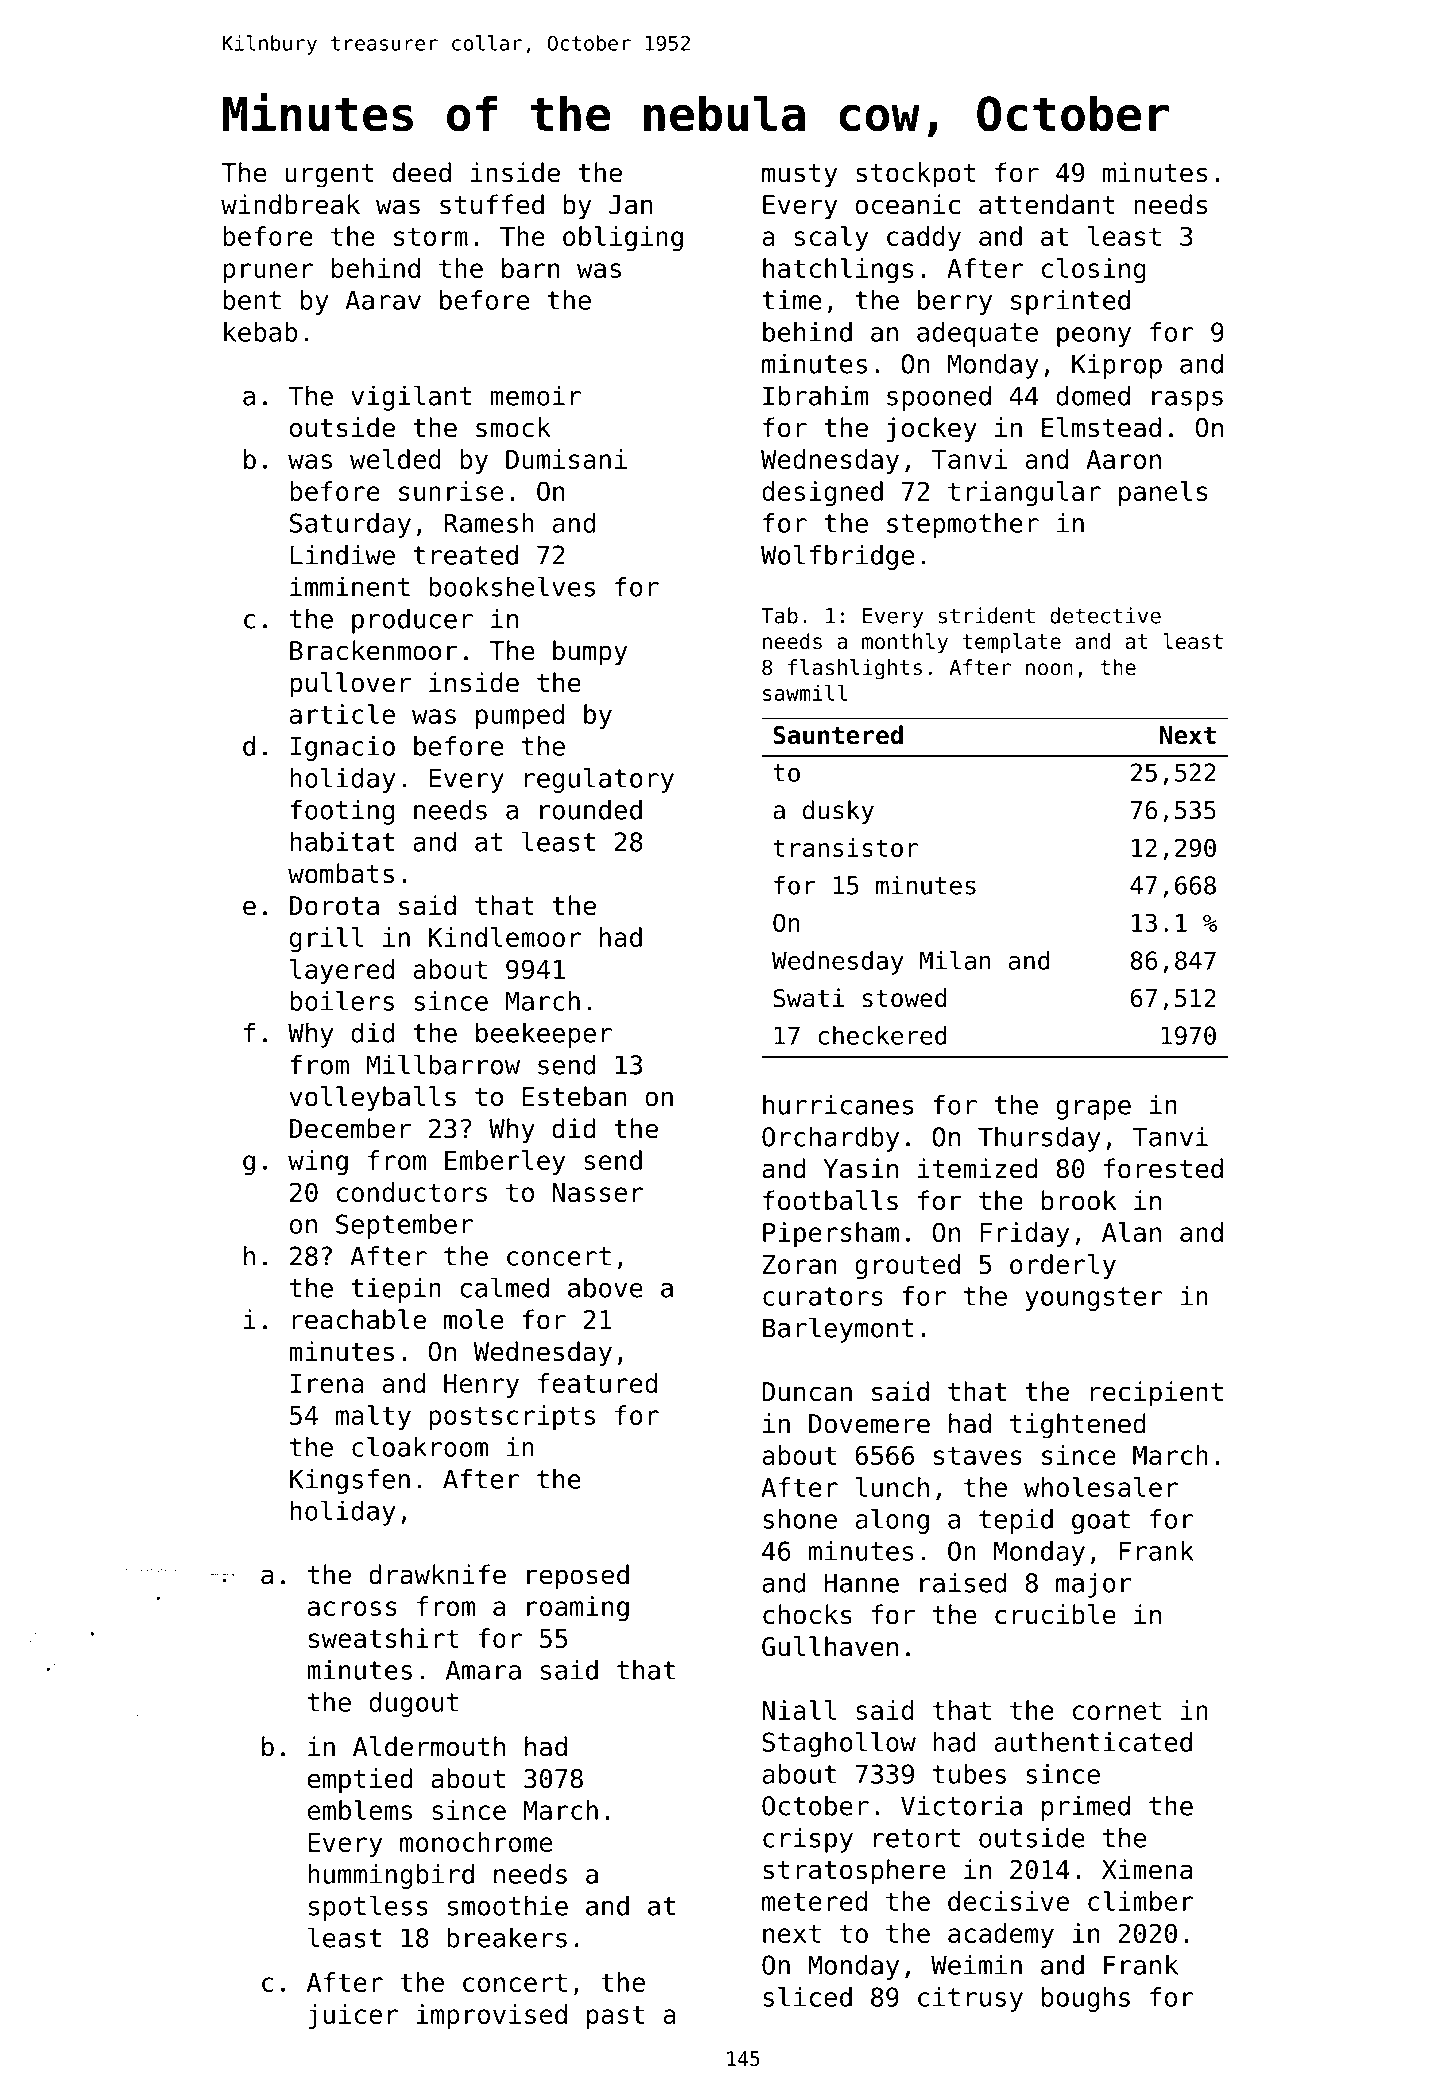 This image has width=1450, height=2100. I want to click on monochrome, so click(476, 1842).
